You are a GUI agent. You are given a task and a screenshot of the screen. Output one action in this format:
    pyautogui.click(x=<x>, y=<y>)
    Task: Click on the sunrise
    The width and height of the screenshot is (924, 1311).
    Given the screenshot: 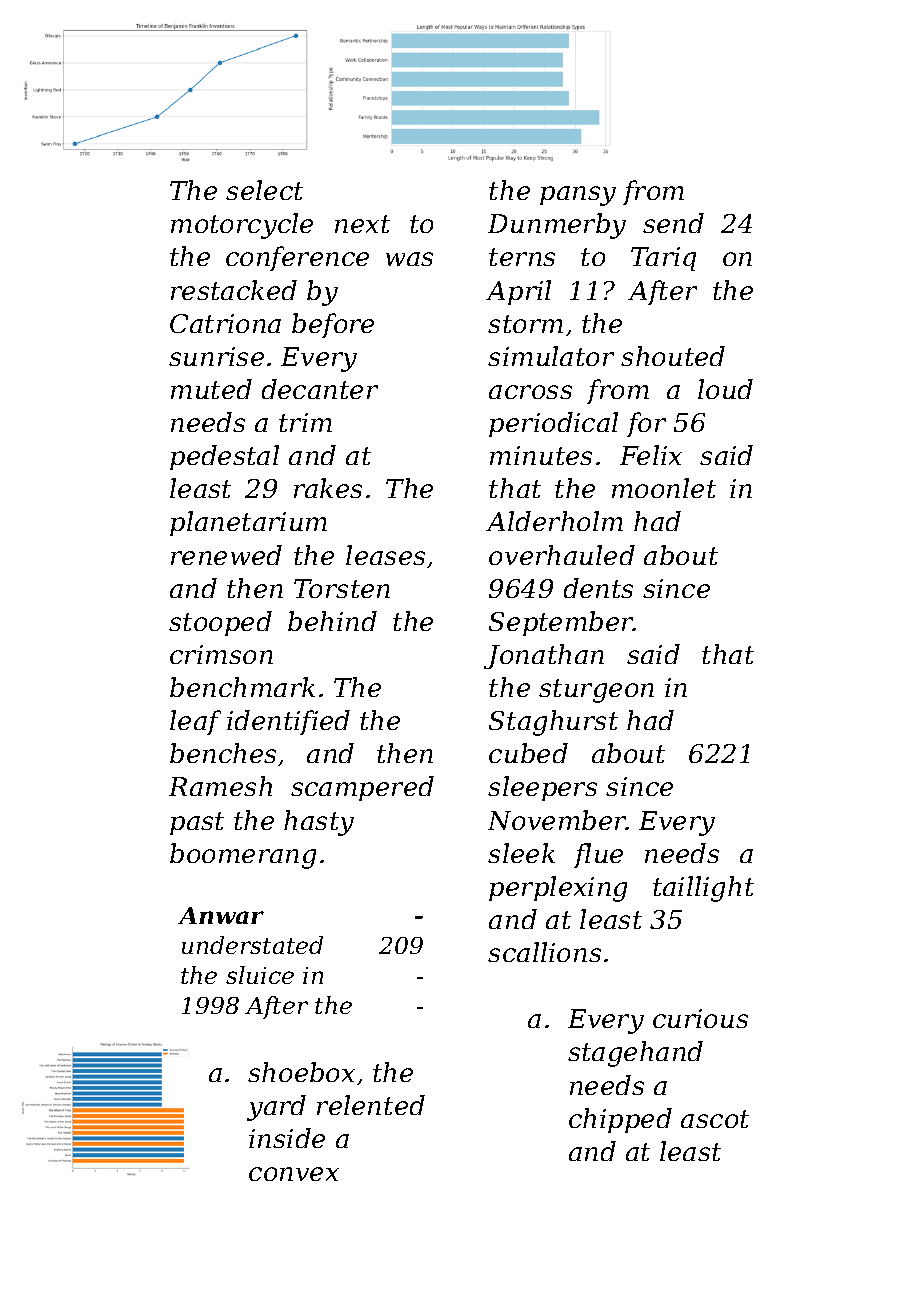 What is the action you would take?
    pyautogui.click(x=216, y=356)
